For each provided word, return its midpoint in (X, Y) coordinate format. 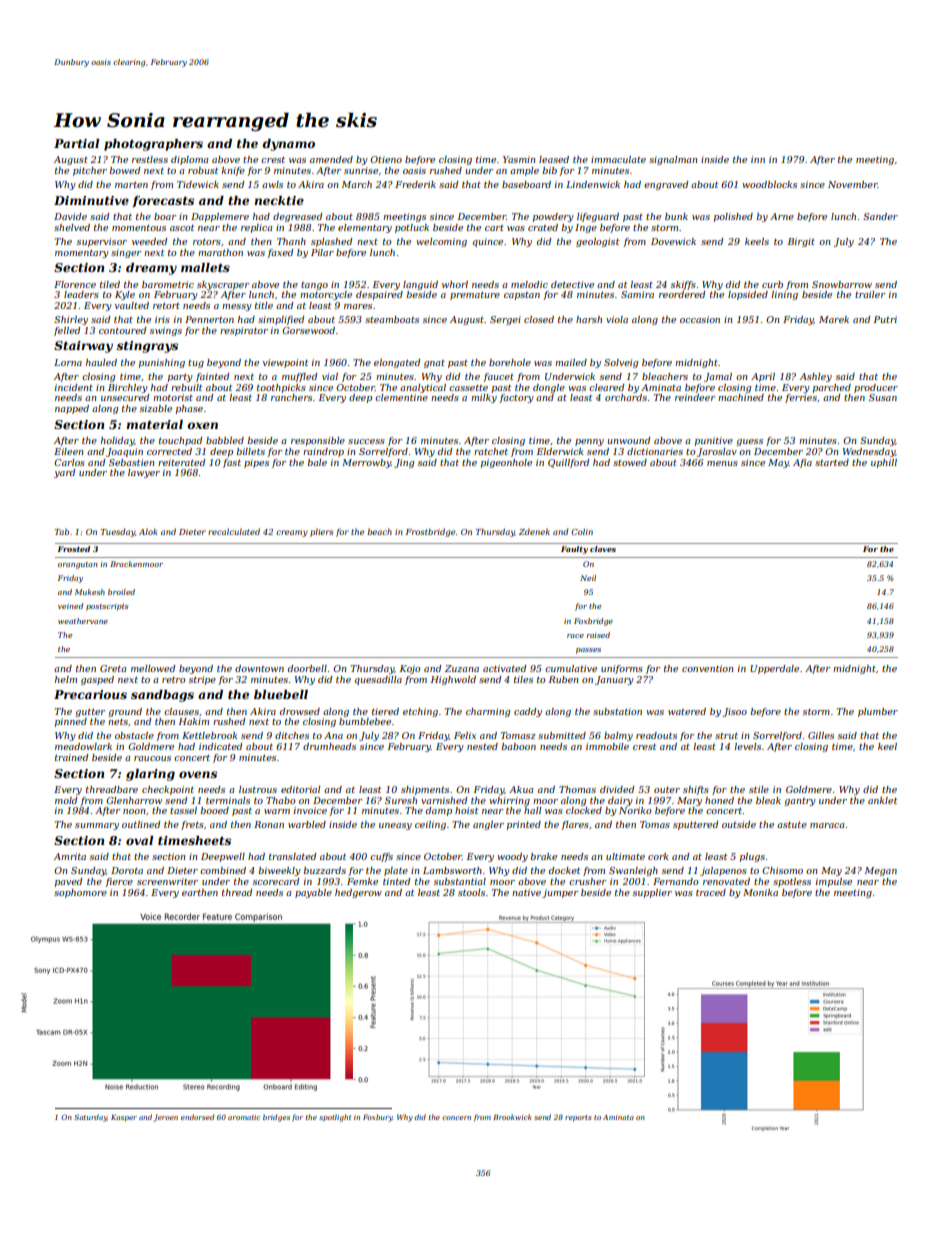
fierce (119, 882)
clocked (584, 810)
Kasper (124, 1117)
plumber (878, 712)
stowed (630, 462)
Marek (834, 319)
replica (257, 228)
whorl (455, 284)
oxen (202, 425)
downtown (259, 668)
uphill (884, 463)
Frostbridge (430, 532)
